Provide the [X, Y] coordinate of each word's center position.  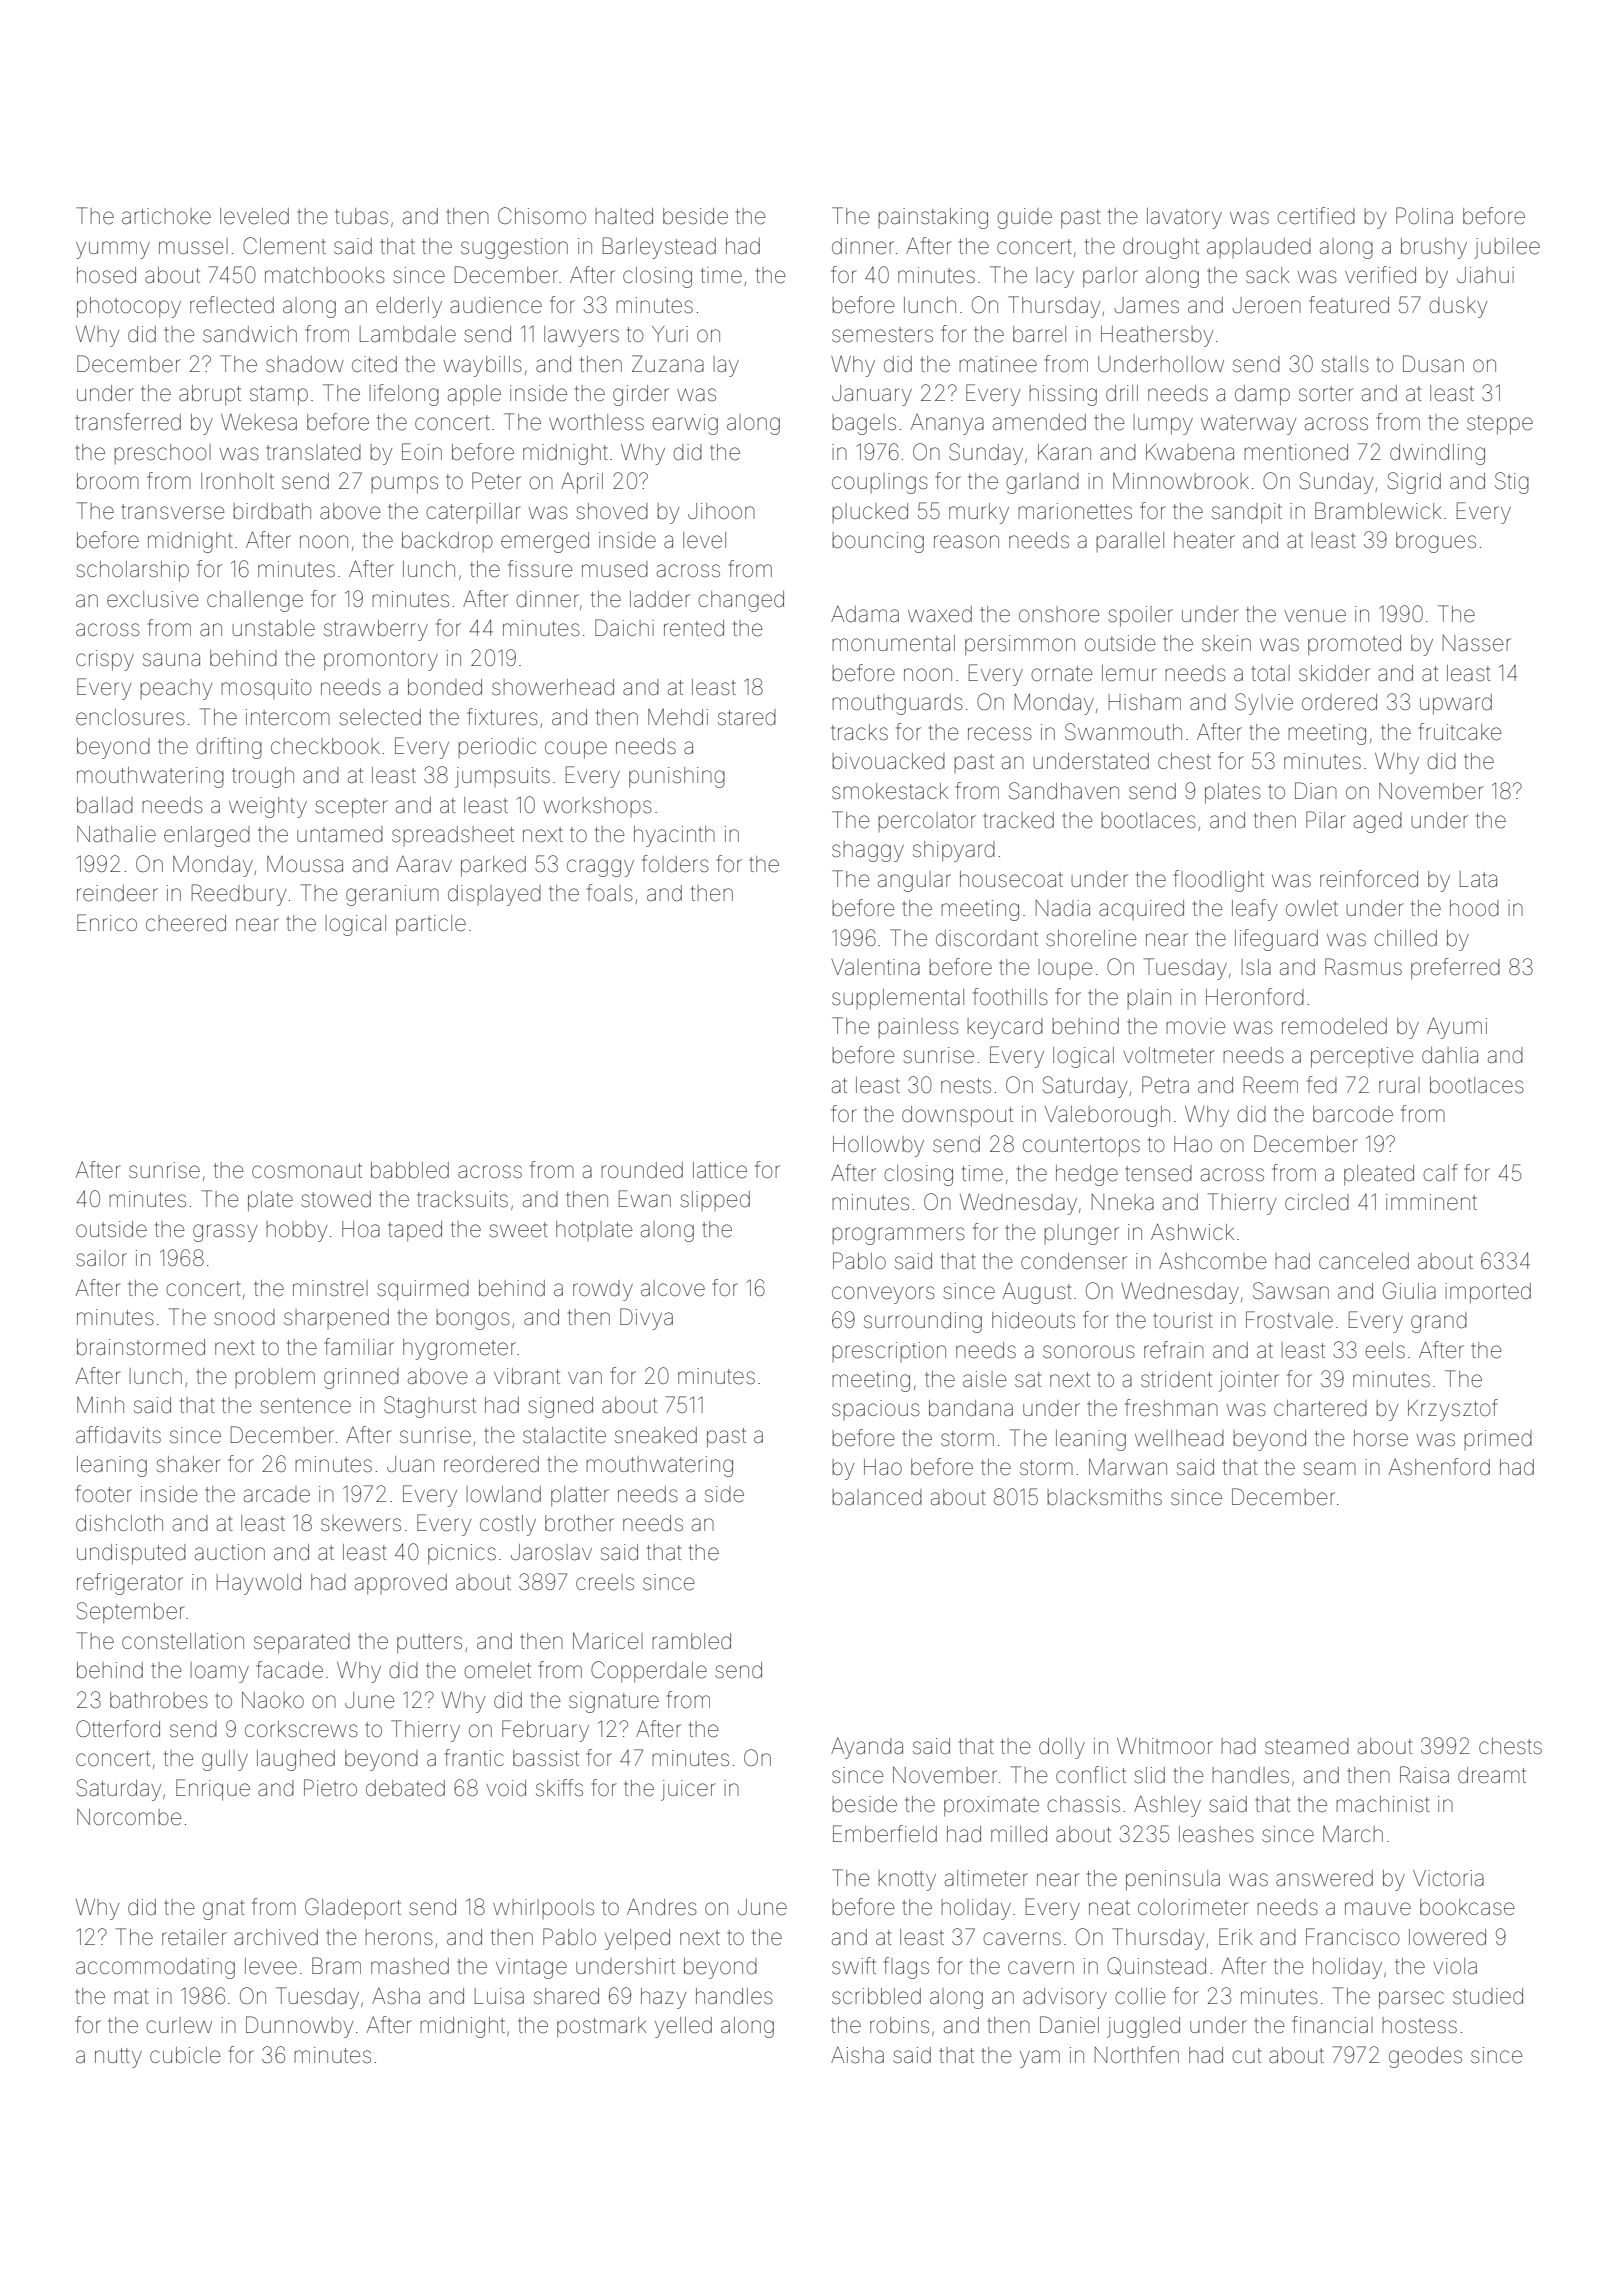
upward [1456, 704]
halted [624, 216]
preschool [162, 454]
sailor [101, 1258]
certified [1316, 216]
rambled [691, 1641]
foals [610, 893]
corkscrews [301, 1729]
